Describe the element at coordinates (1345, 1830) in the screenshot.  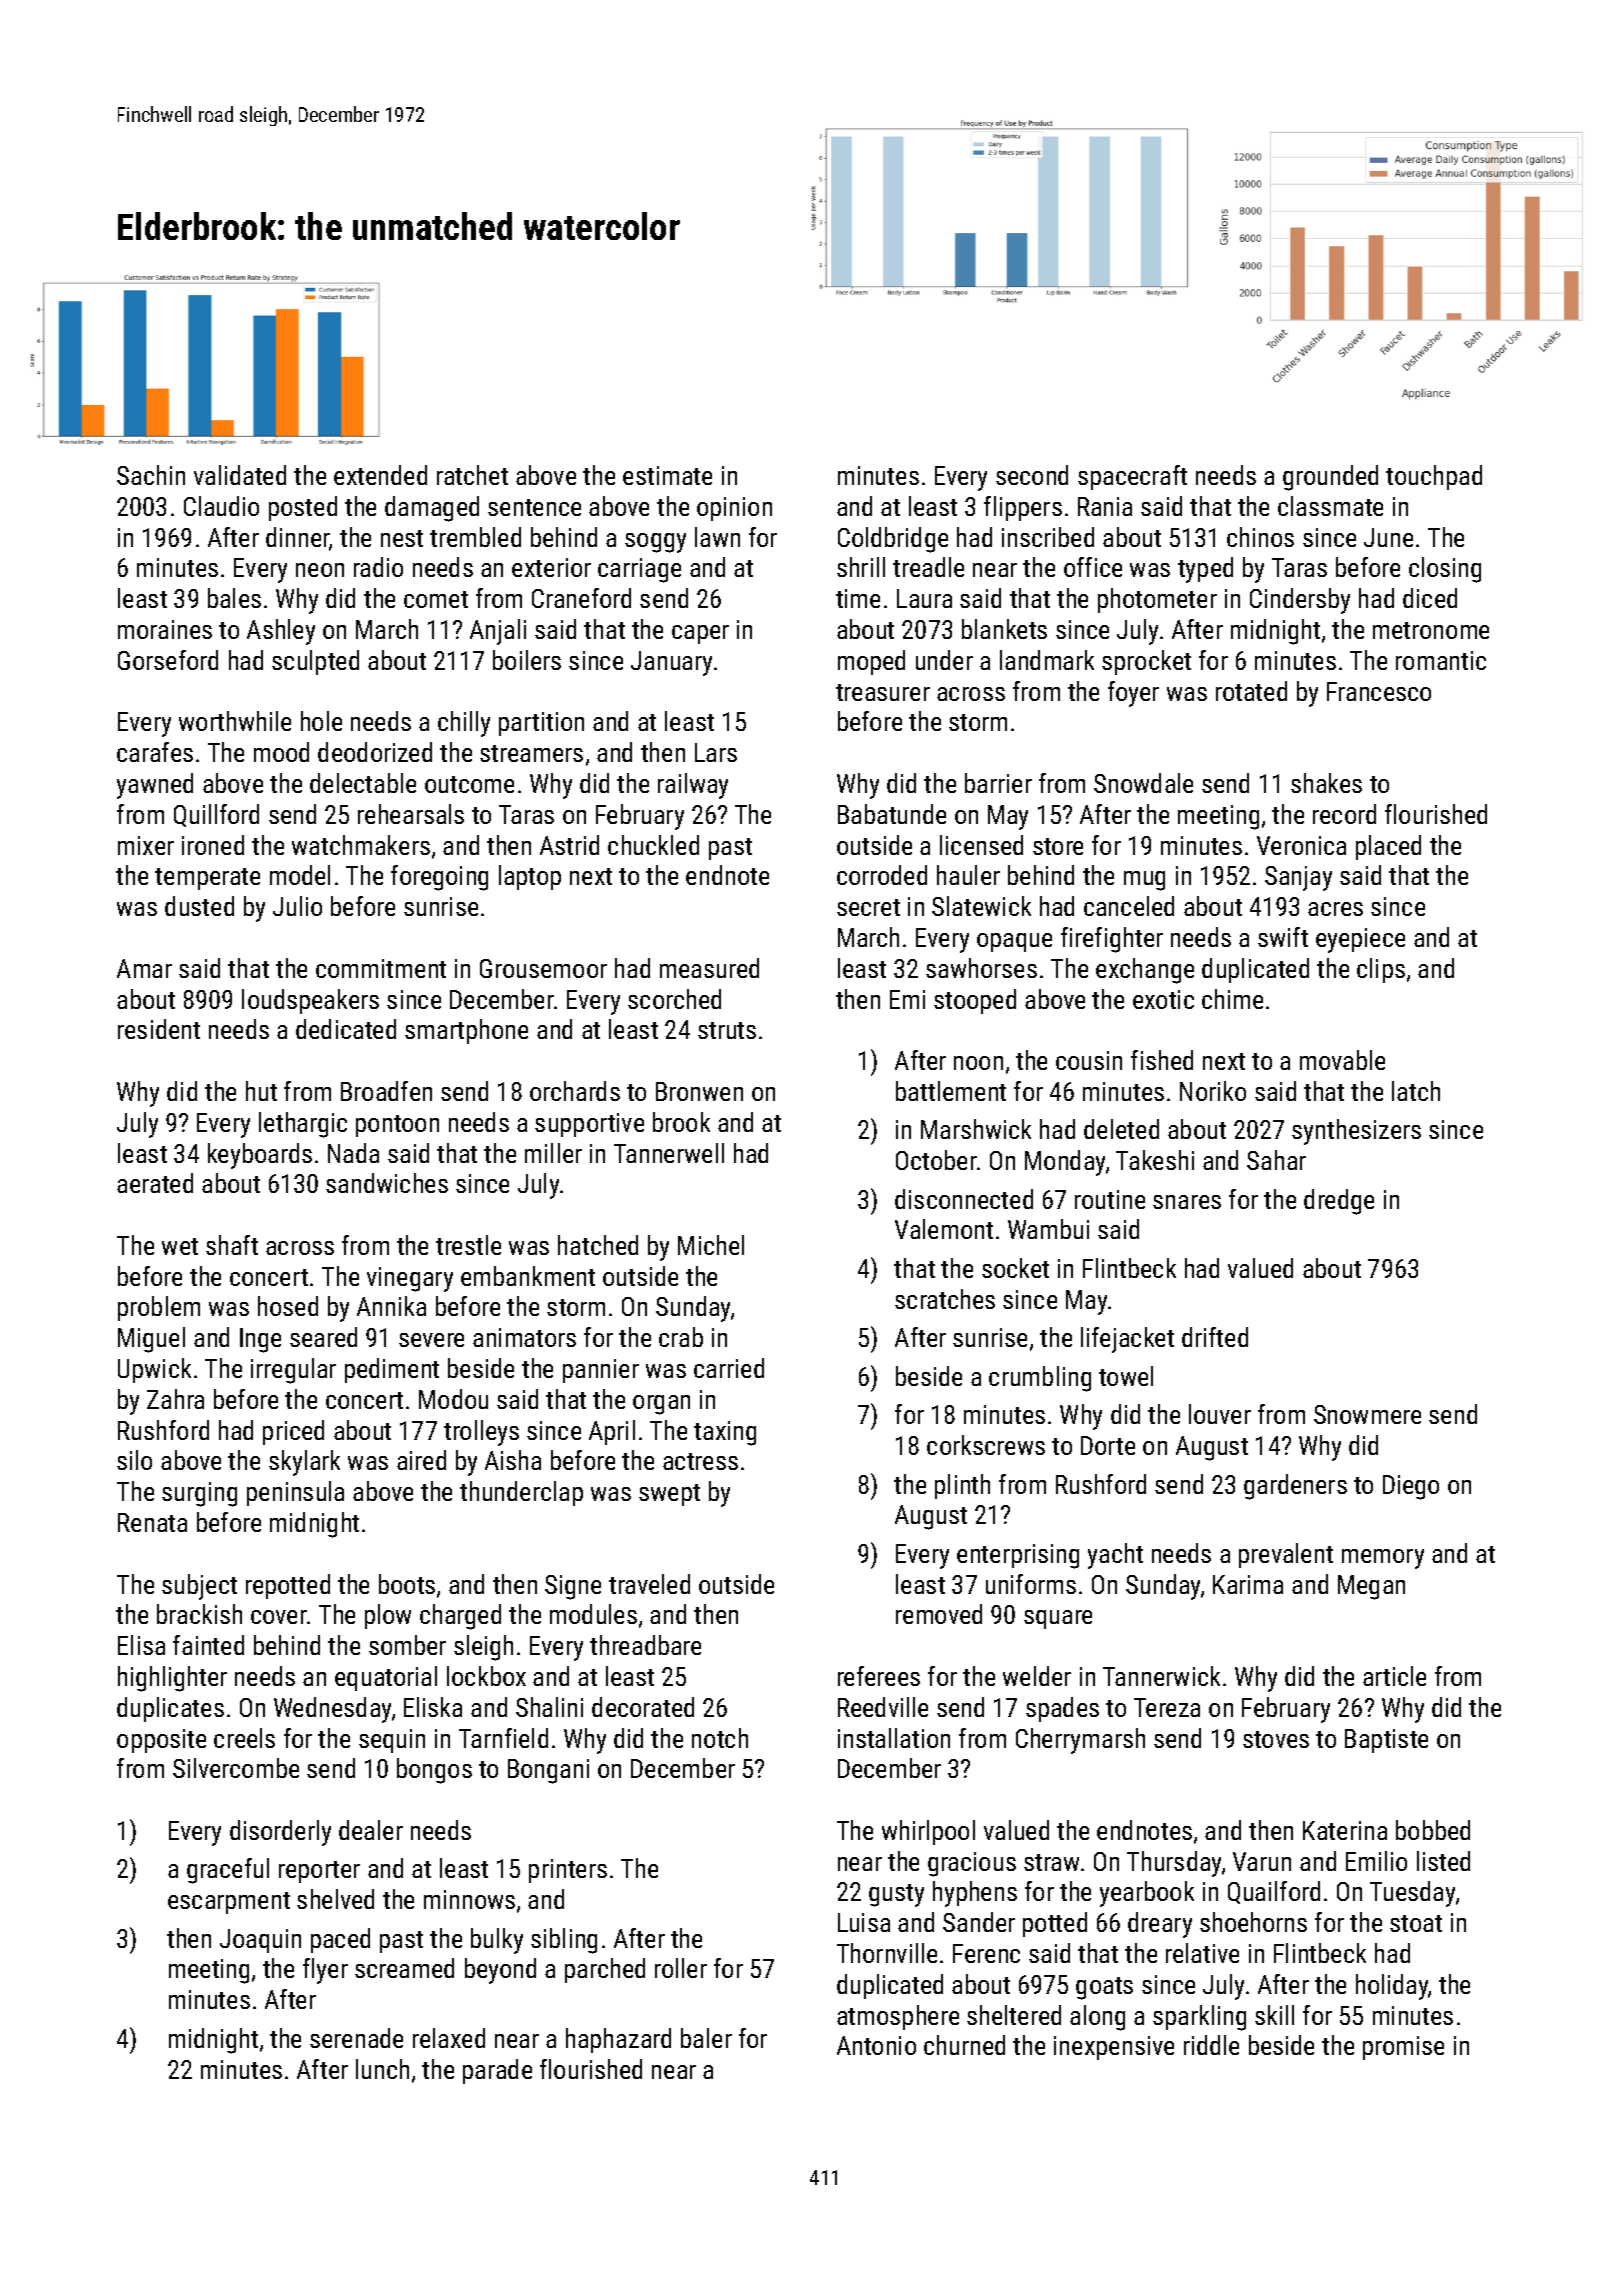
I see `Katerina` at that location.
